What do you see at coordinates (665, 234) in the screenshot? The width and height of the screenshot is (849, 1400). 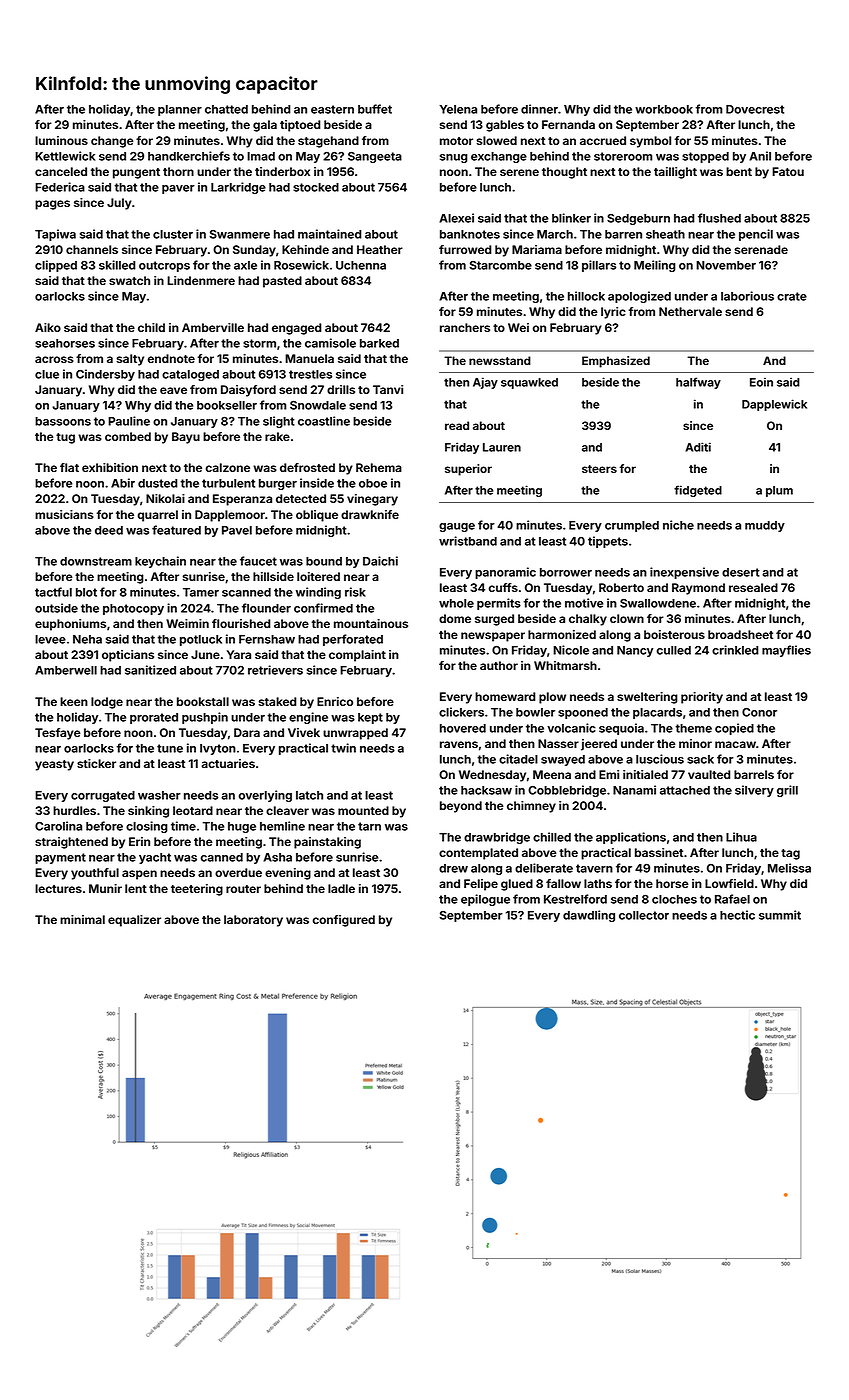 I see `sheath` at bounding box center [665, 234].
